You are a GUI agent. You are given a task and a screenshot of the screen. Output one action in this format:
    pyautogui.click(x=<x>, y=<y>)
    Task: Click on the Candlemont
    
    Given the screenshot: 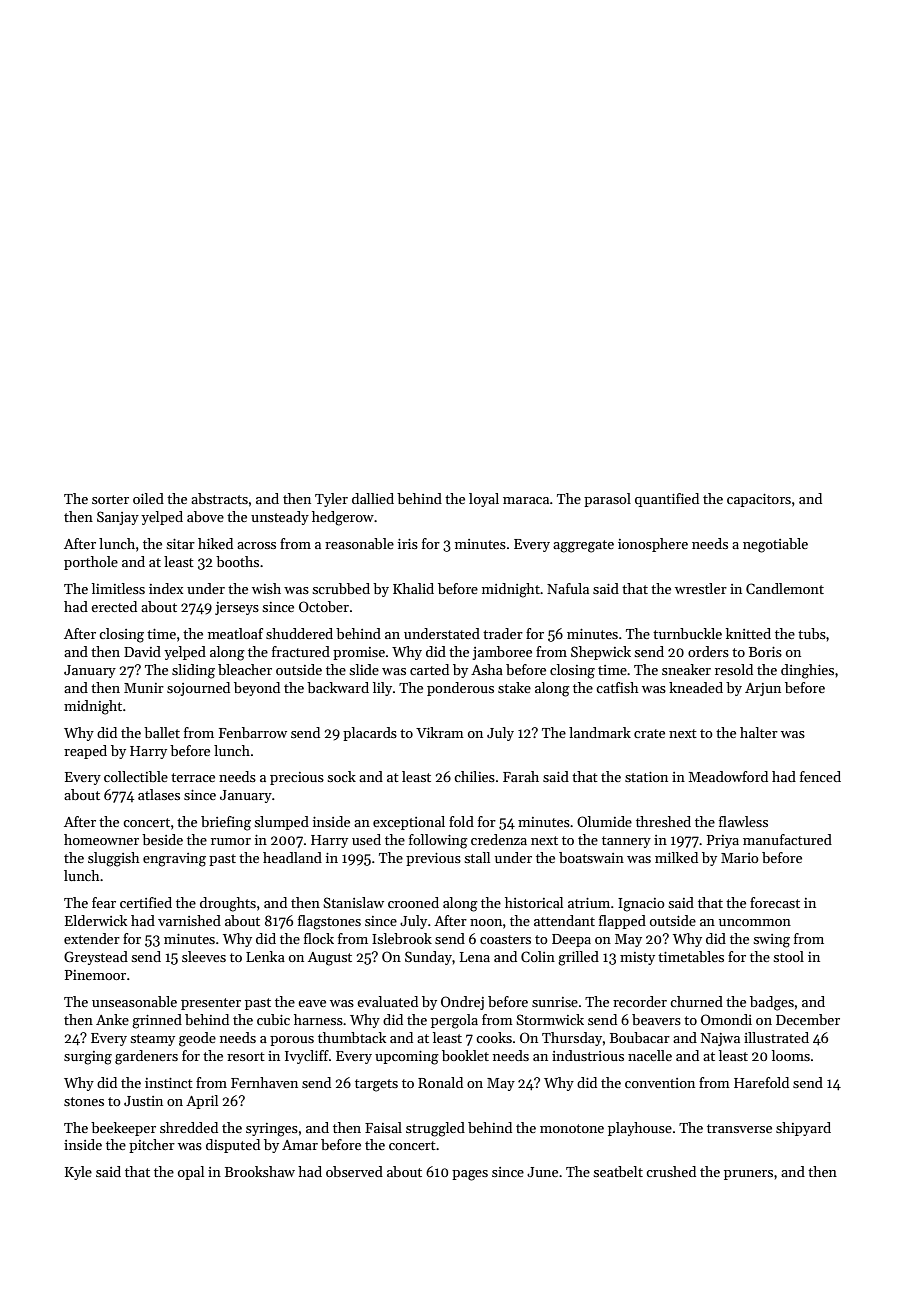 What is the action you would take?
    pyautogui.click(x=785, y=588)
